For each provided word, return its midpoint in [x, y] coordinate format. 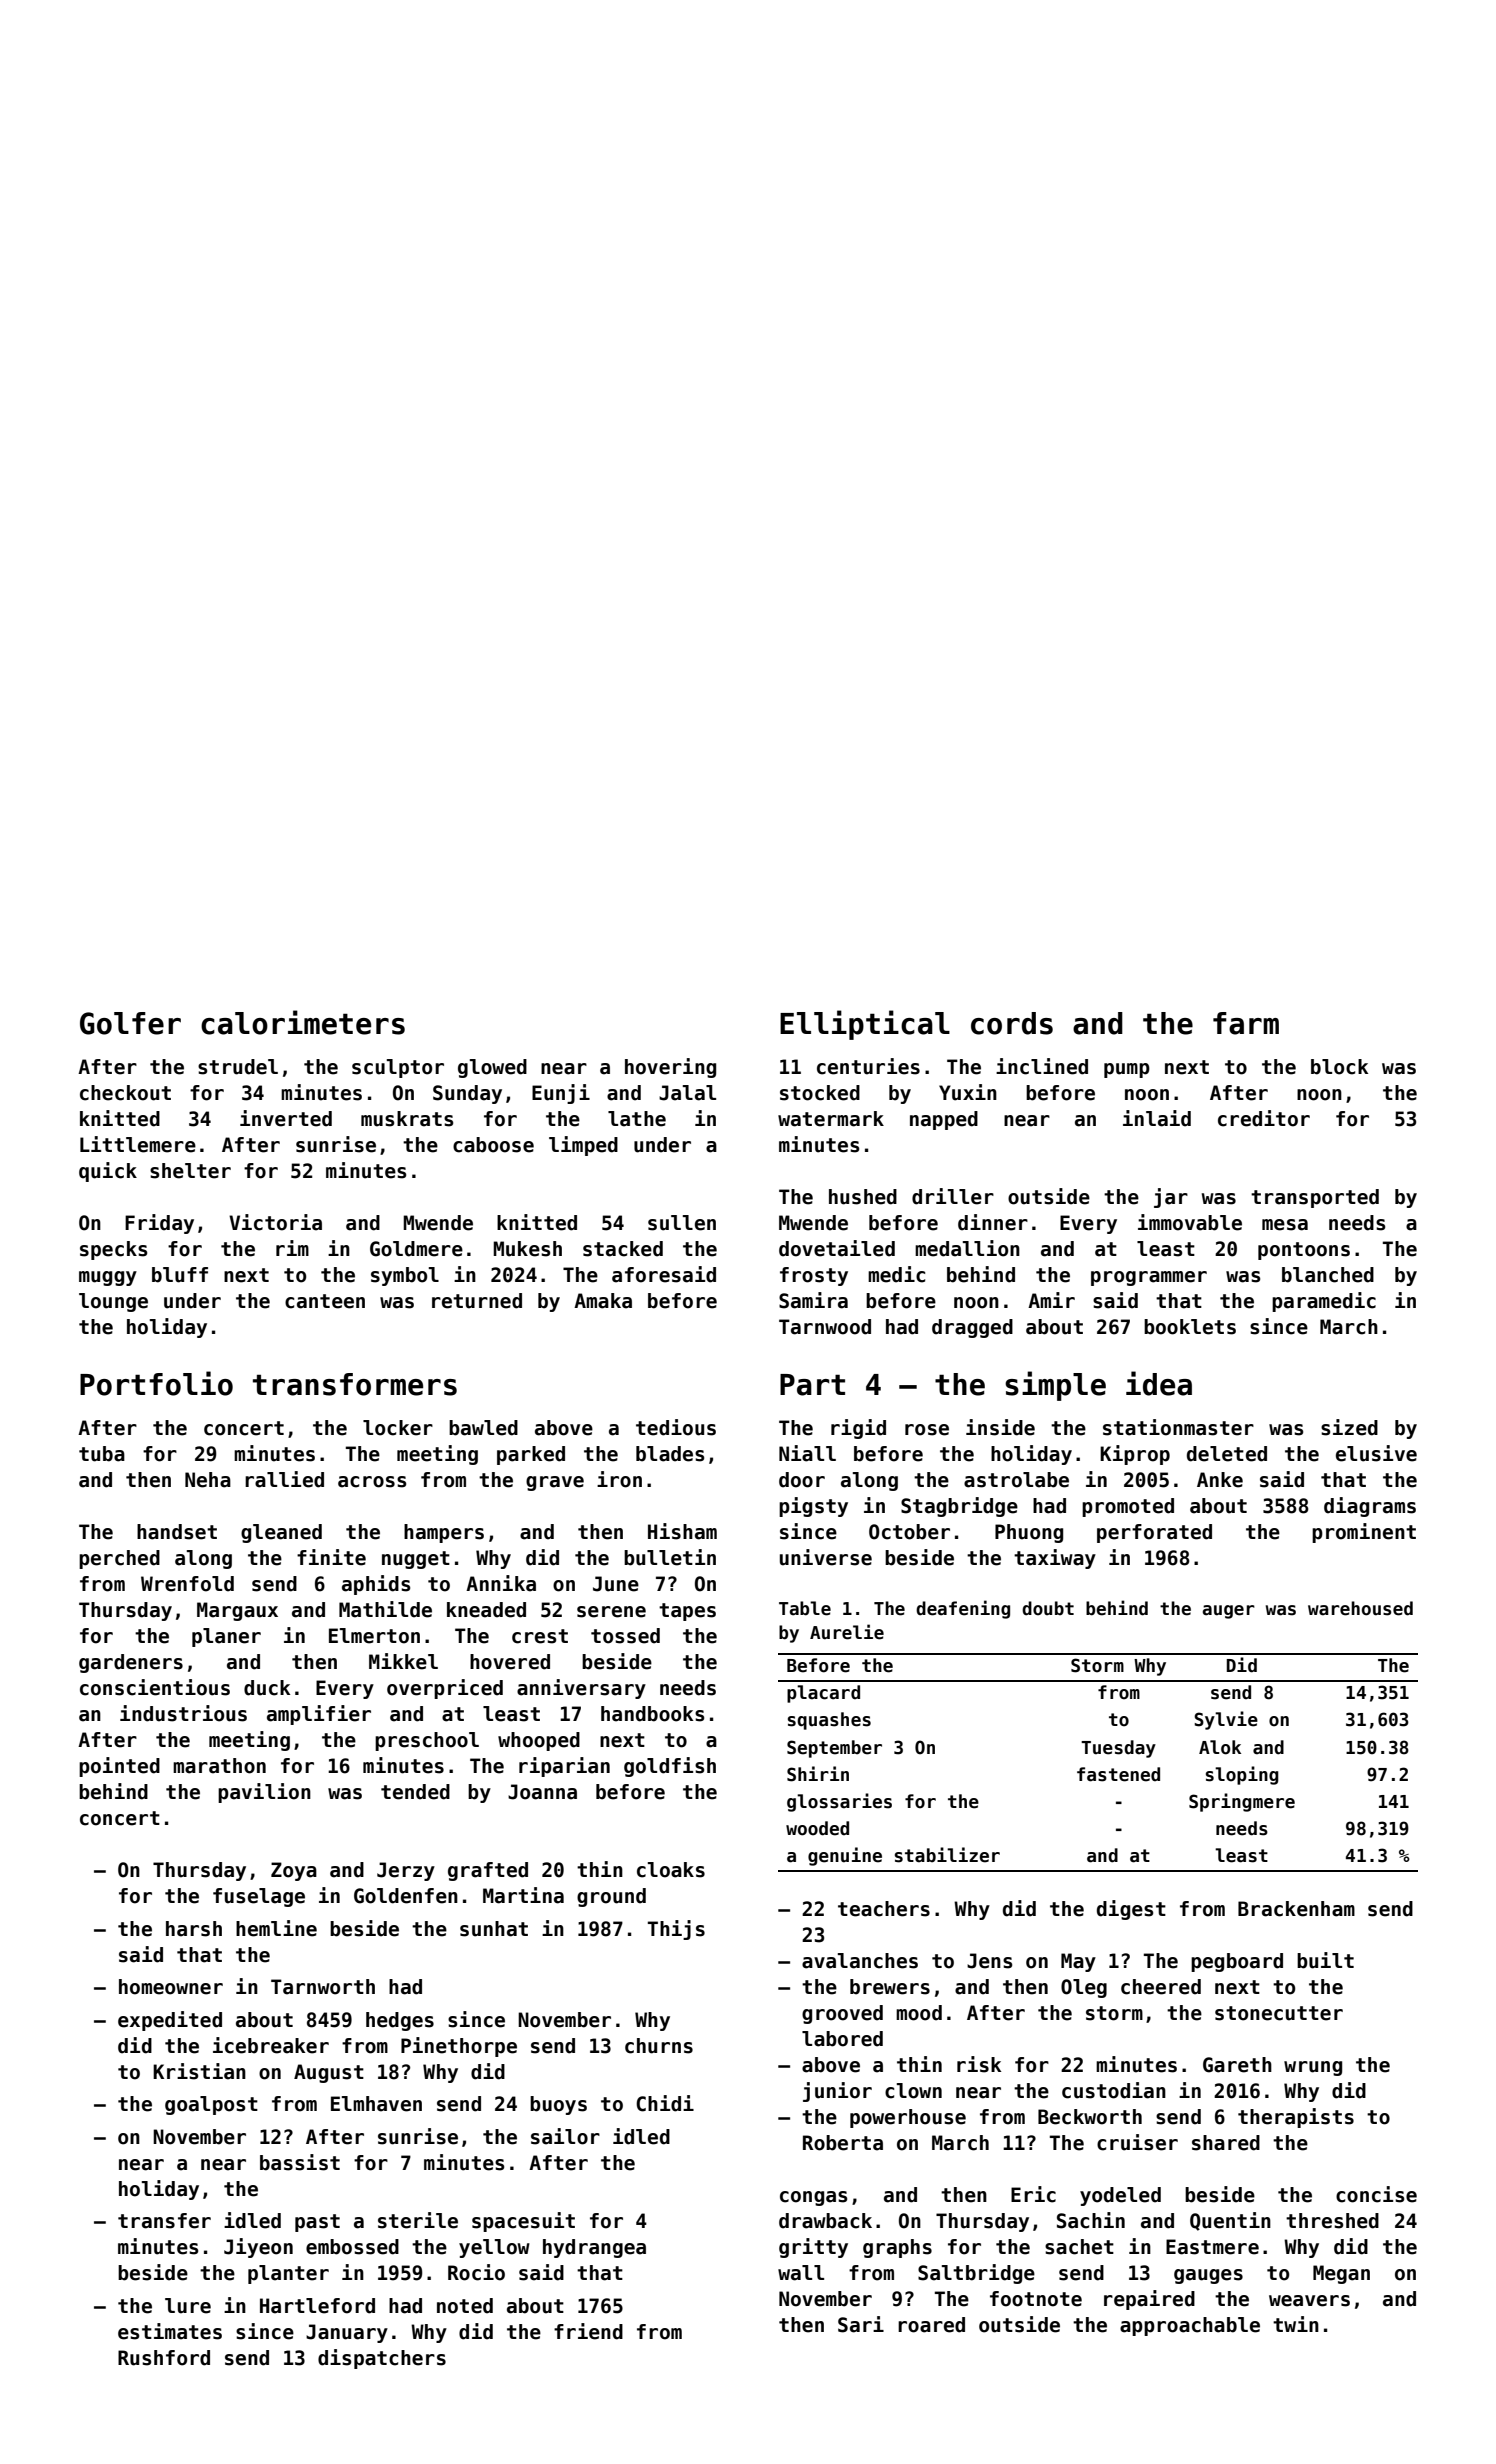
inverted [286, 1118]
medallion [967, 1248]
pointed [119, 1767]
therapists [1296, 2118]
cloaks [671, 1870]
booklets [1190, 1327]
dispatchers [382, 2359]
